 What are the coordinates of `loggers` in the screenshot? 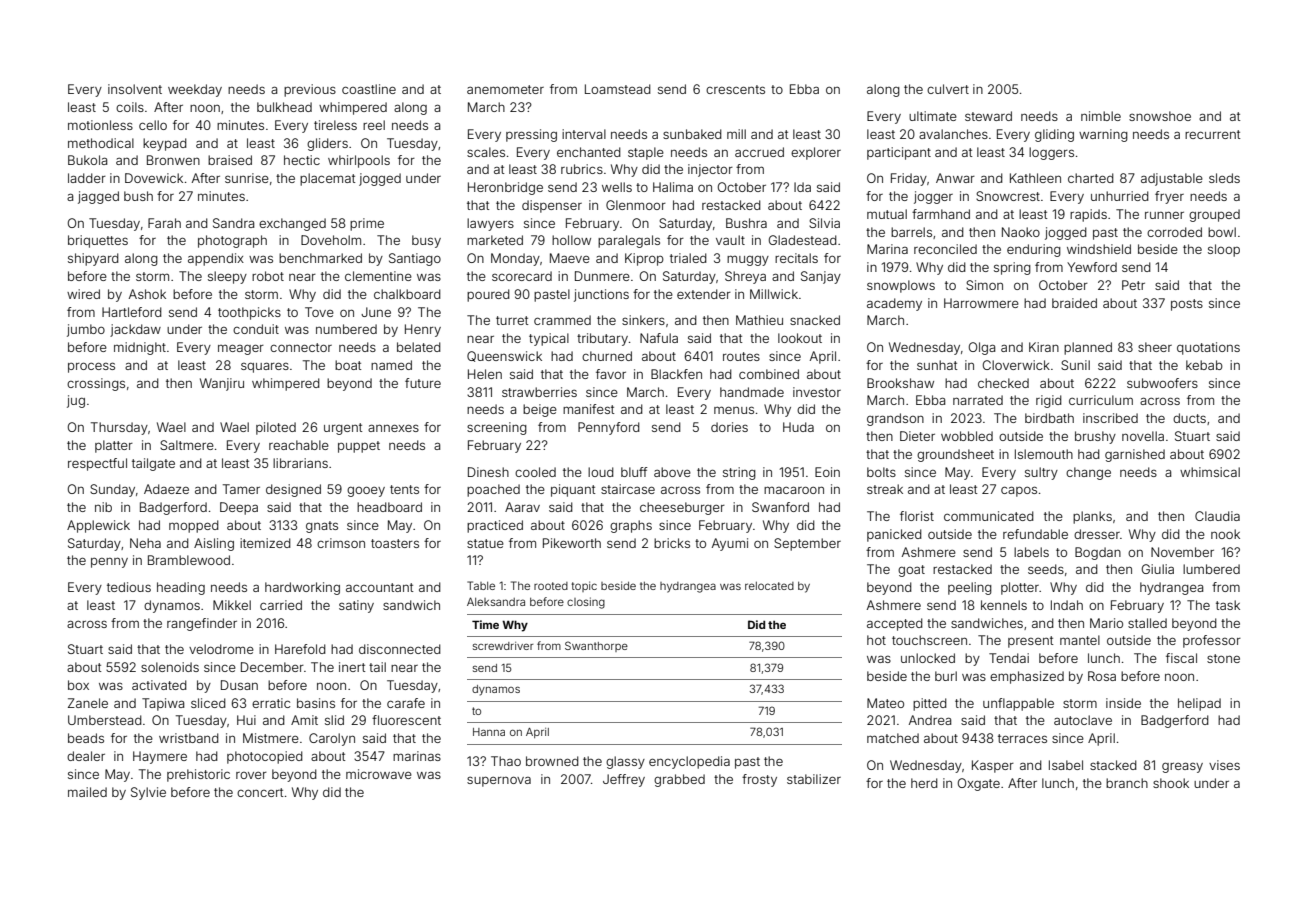 It's located at (1051, 153).
